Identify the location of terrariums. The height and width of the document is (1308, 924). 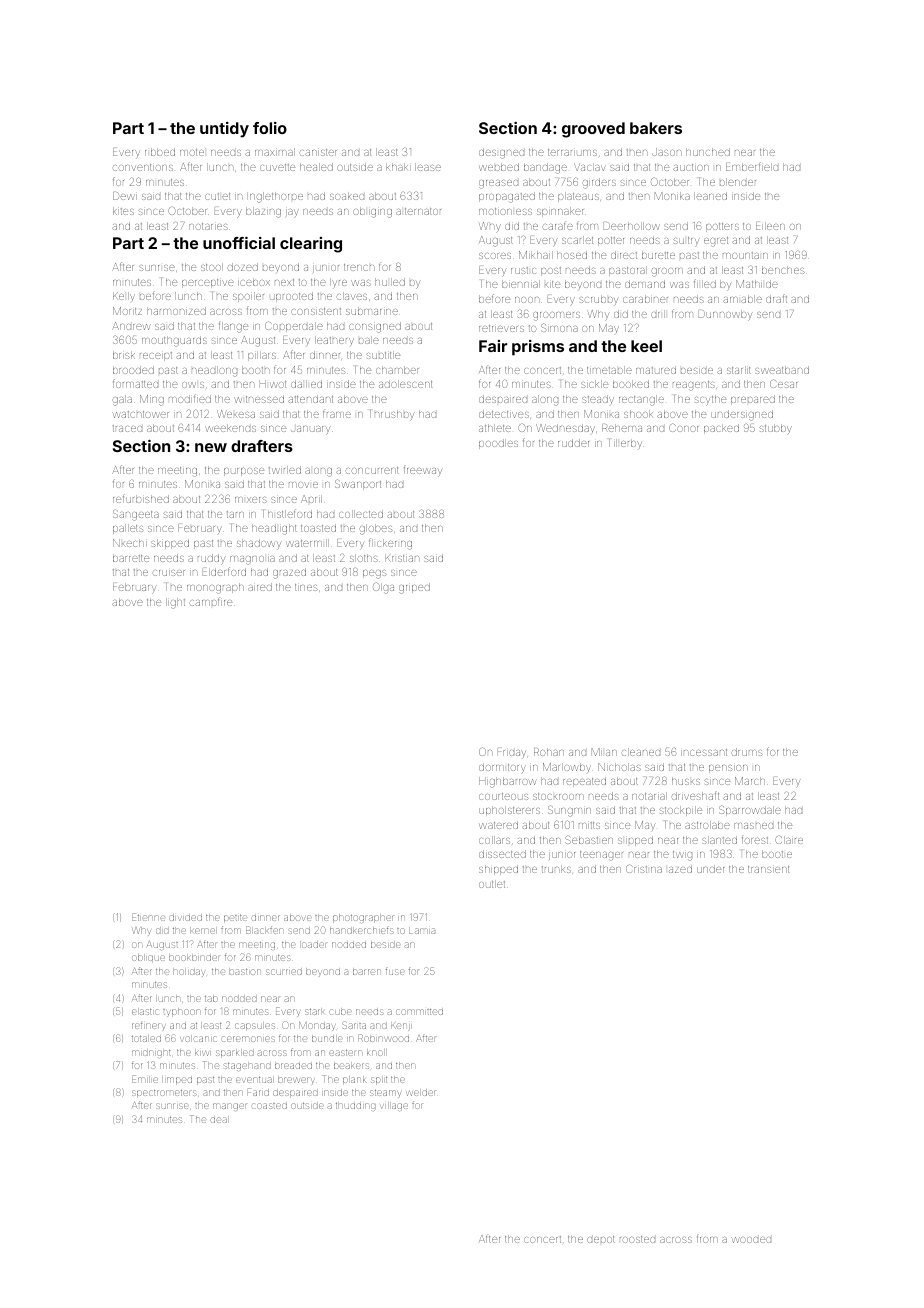
(572, 152).
